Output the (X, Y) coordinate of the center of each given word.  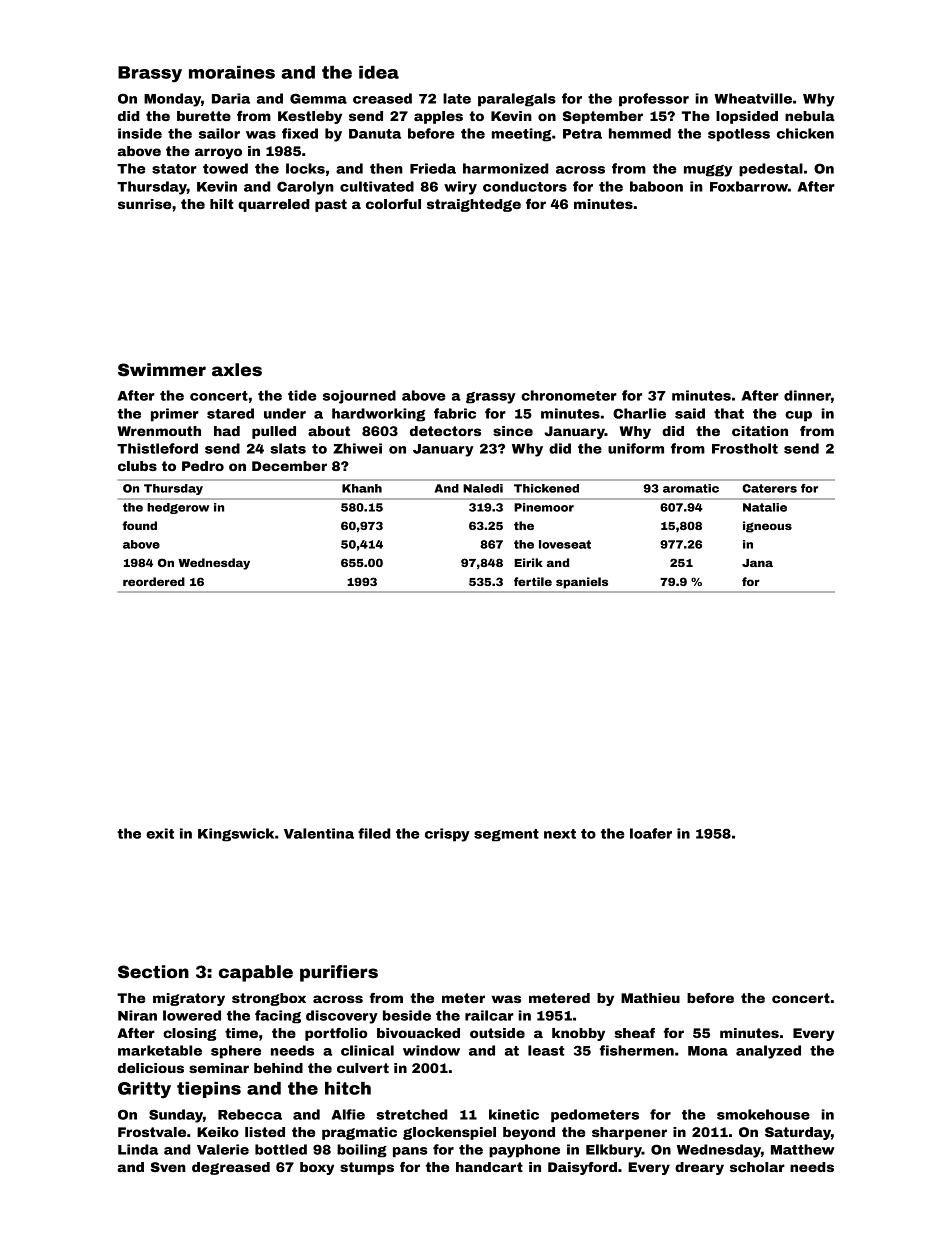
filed (374, 833)
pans (410, 1152)
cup (798, 416)
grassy (491, 398)
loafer (651, 833)
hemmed (640, 133)
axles (237, 370)
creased (382, 98)
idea (379, 72)
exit (160, 833)
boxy (317, 1168)
